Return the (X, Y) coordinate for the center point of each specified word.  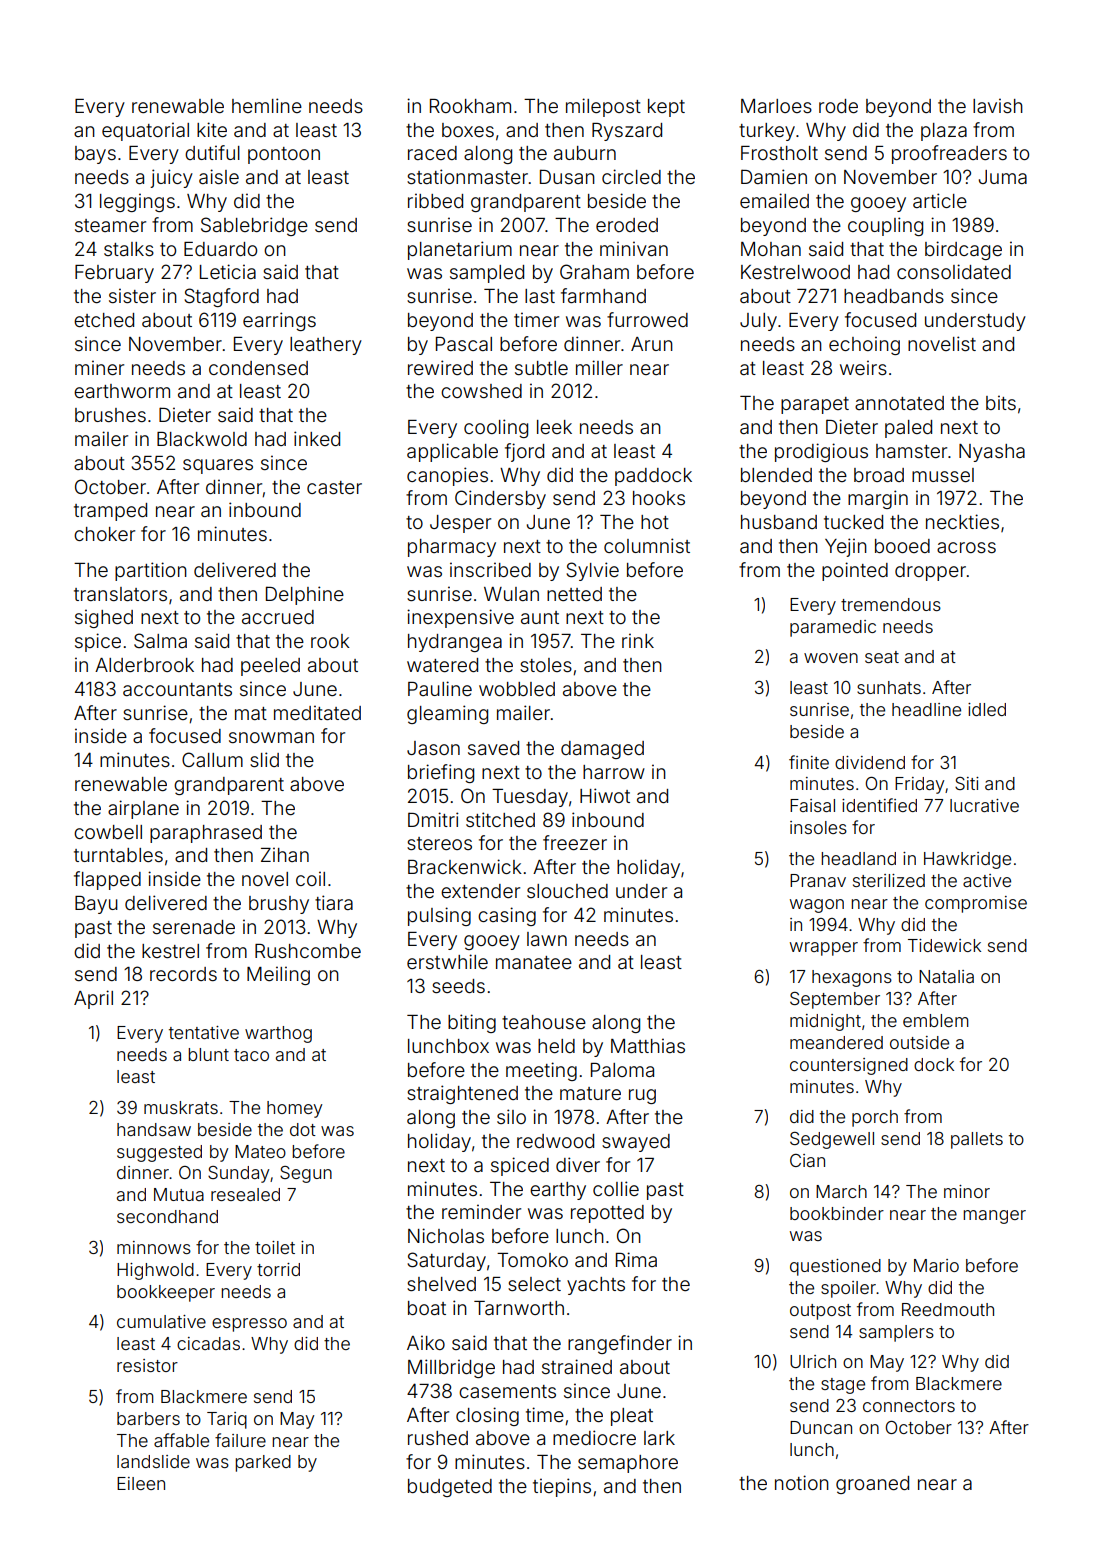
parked (263, 1463)
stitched (500, 819)
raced (432, 153)
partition (151, 571)
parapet (815, 405)
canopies (447, 476)
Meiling (278, 975)
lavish (998, 105)
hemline (267, 105)
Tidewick (944, 945)
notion (802, 1482)
